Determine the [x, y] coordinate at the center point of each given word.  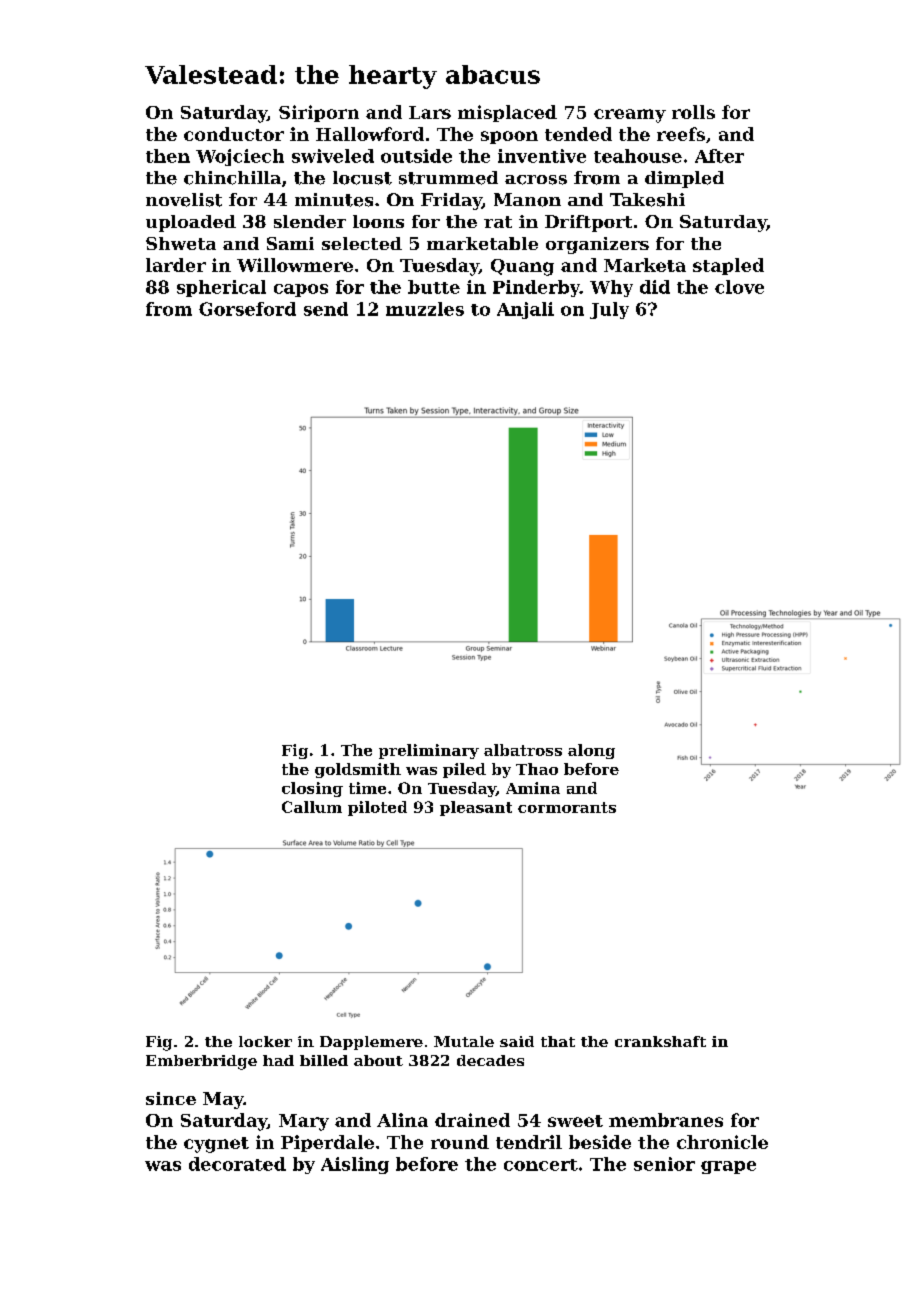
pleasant [476, 808]
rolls [693, 112]
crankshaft [660, 1041]
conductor [234, 134]
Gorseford [247, 309]
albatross [523, 750]
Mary [304, 1122]
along [591, 751]
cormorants [567, 807]
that [558, 1041]
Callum [312, 807]
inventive [542, 156]
